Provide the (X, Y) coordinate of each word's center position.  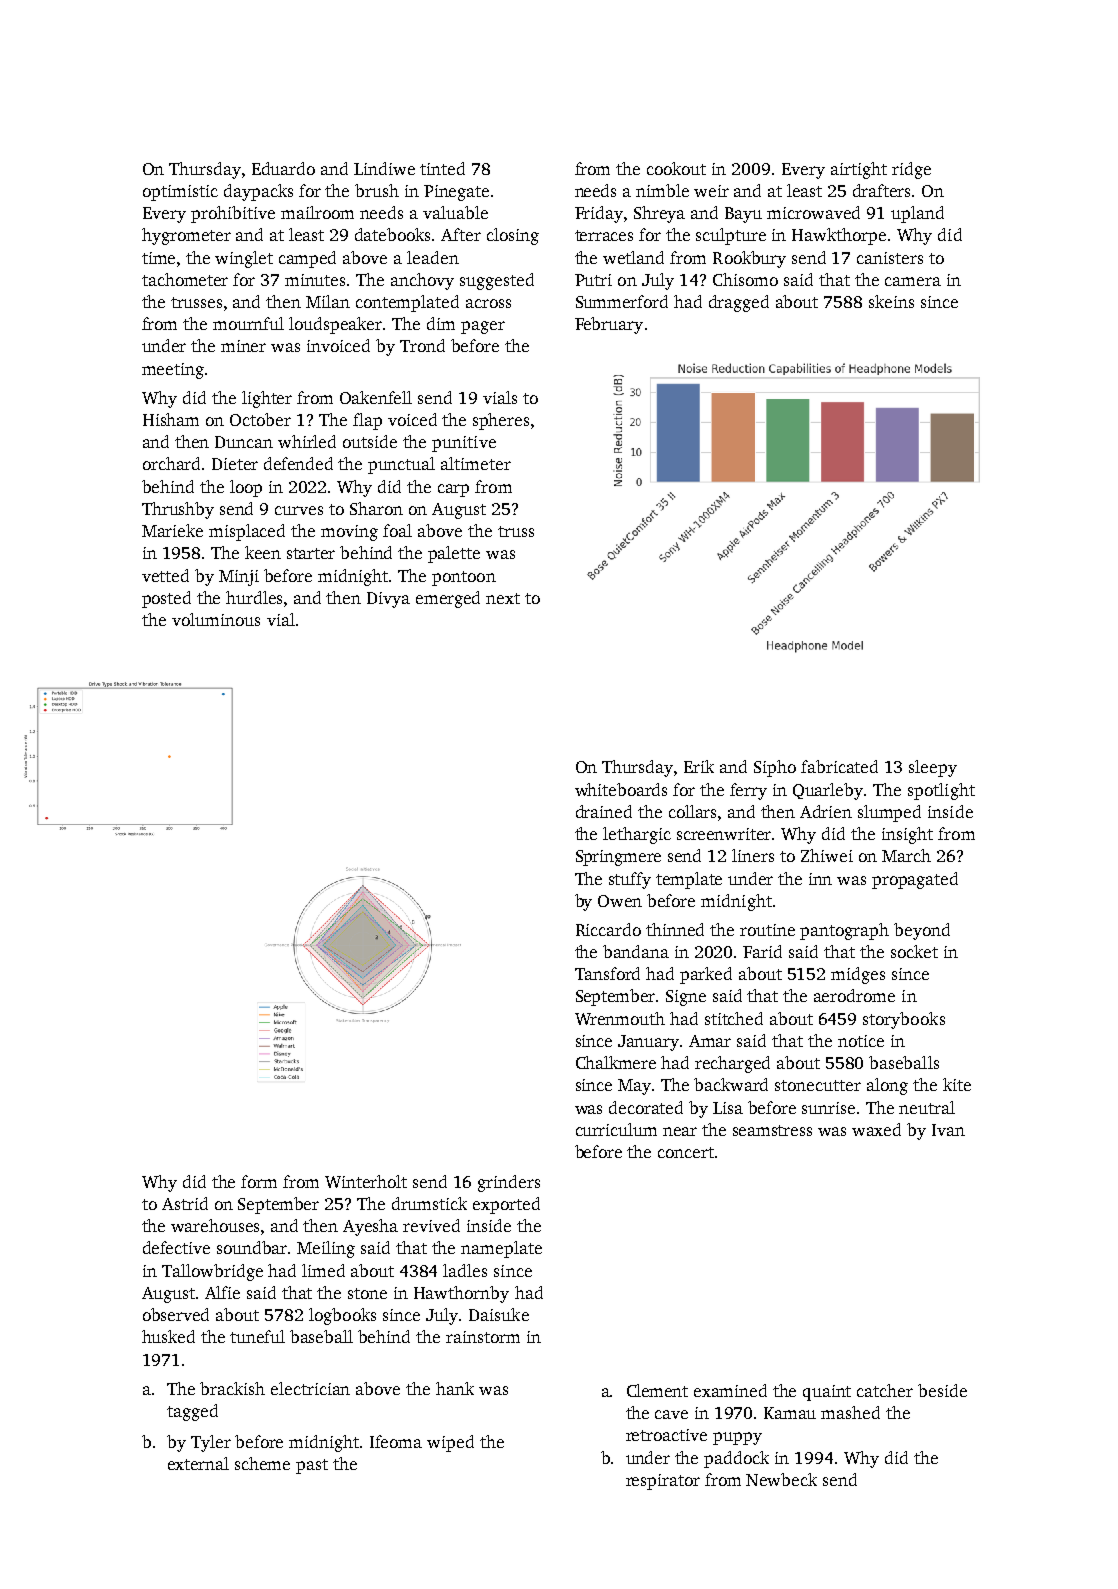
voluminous (216, 619)
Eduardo (283, 168)
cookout (676, 168)
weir (711, 191)
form (259, 1181)
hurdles (254, 597)
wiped (450, 1443)
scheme (262, 1463)
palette (454, 554)
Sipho (775, 768)
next (503, 598)
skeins (891, 301)
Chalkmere (616, 1062)
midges (858, 975)
